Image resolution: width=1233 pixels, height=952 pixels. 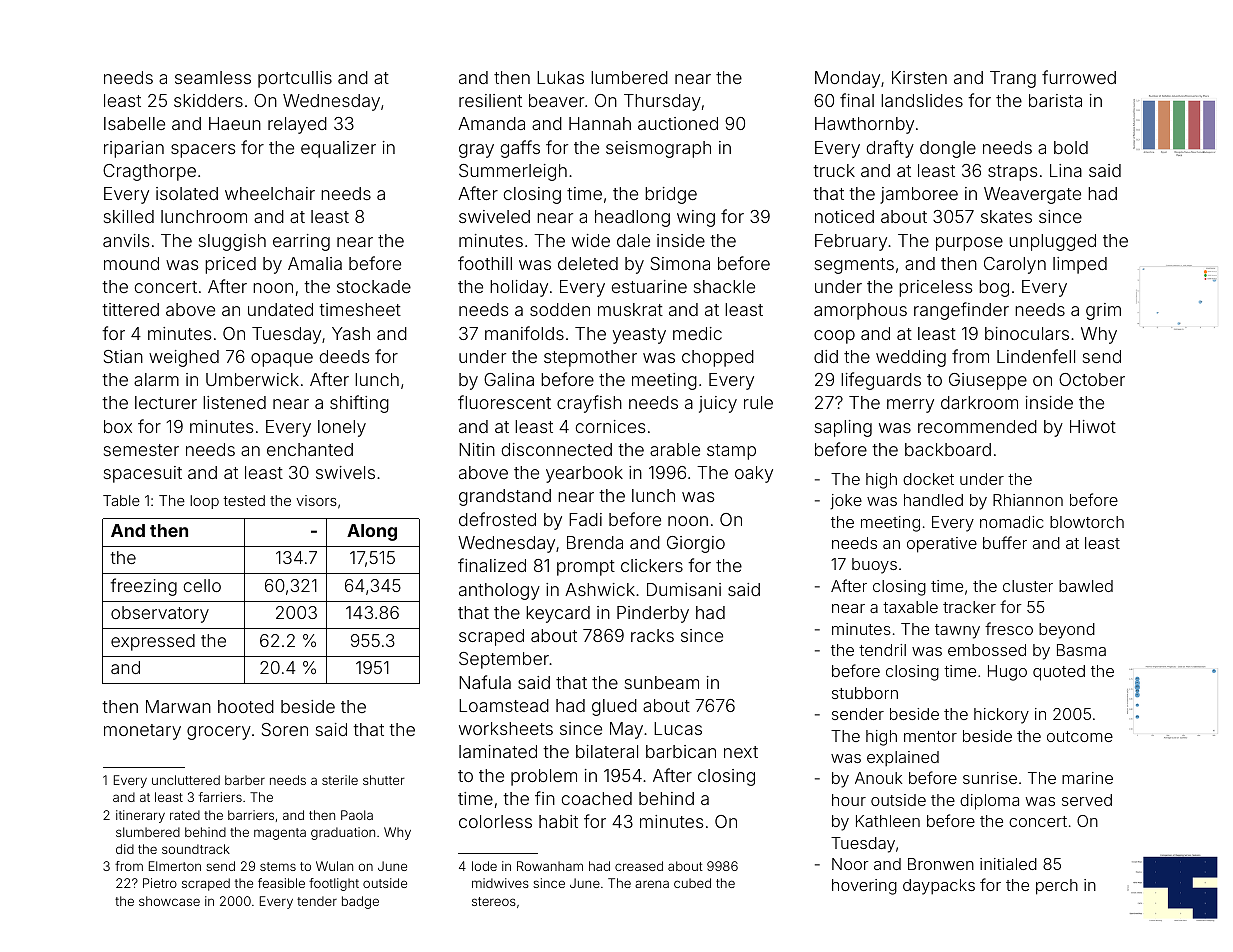 What do you see at coordinates (524, 333) in the page?
I see `manifolds` at bounding box center [524, 333].
